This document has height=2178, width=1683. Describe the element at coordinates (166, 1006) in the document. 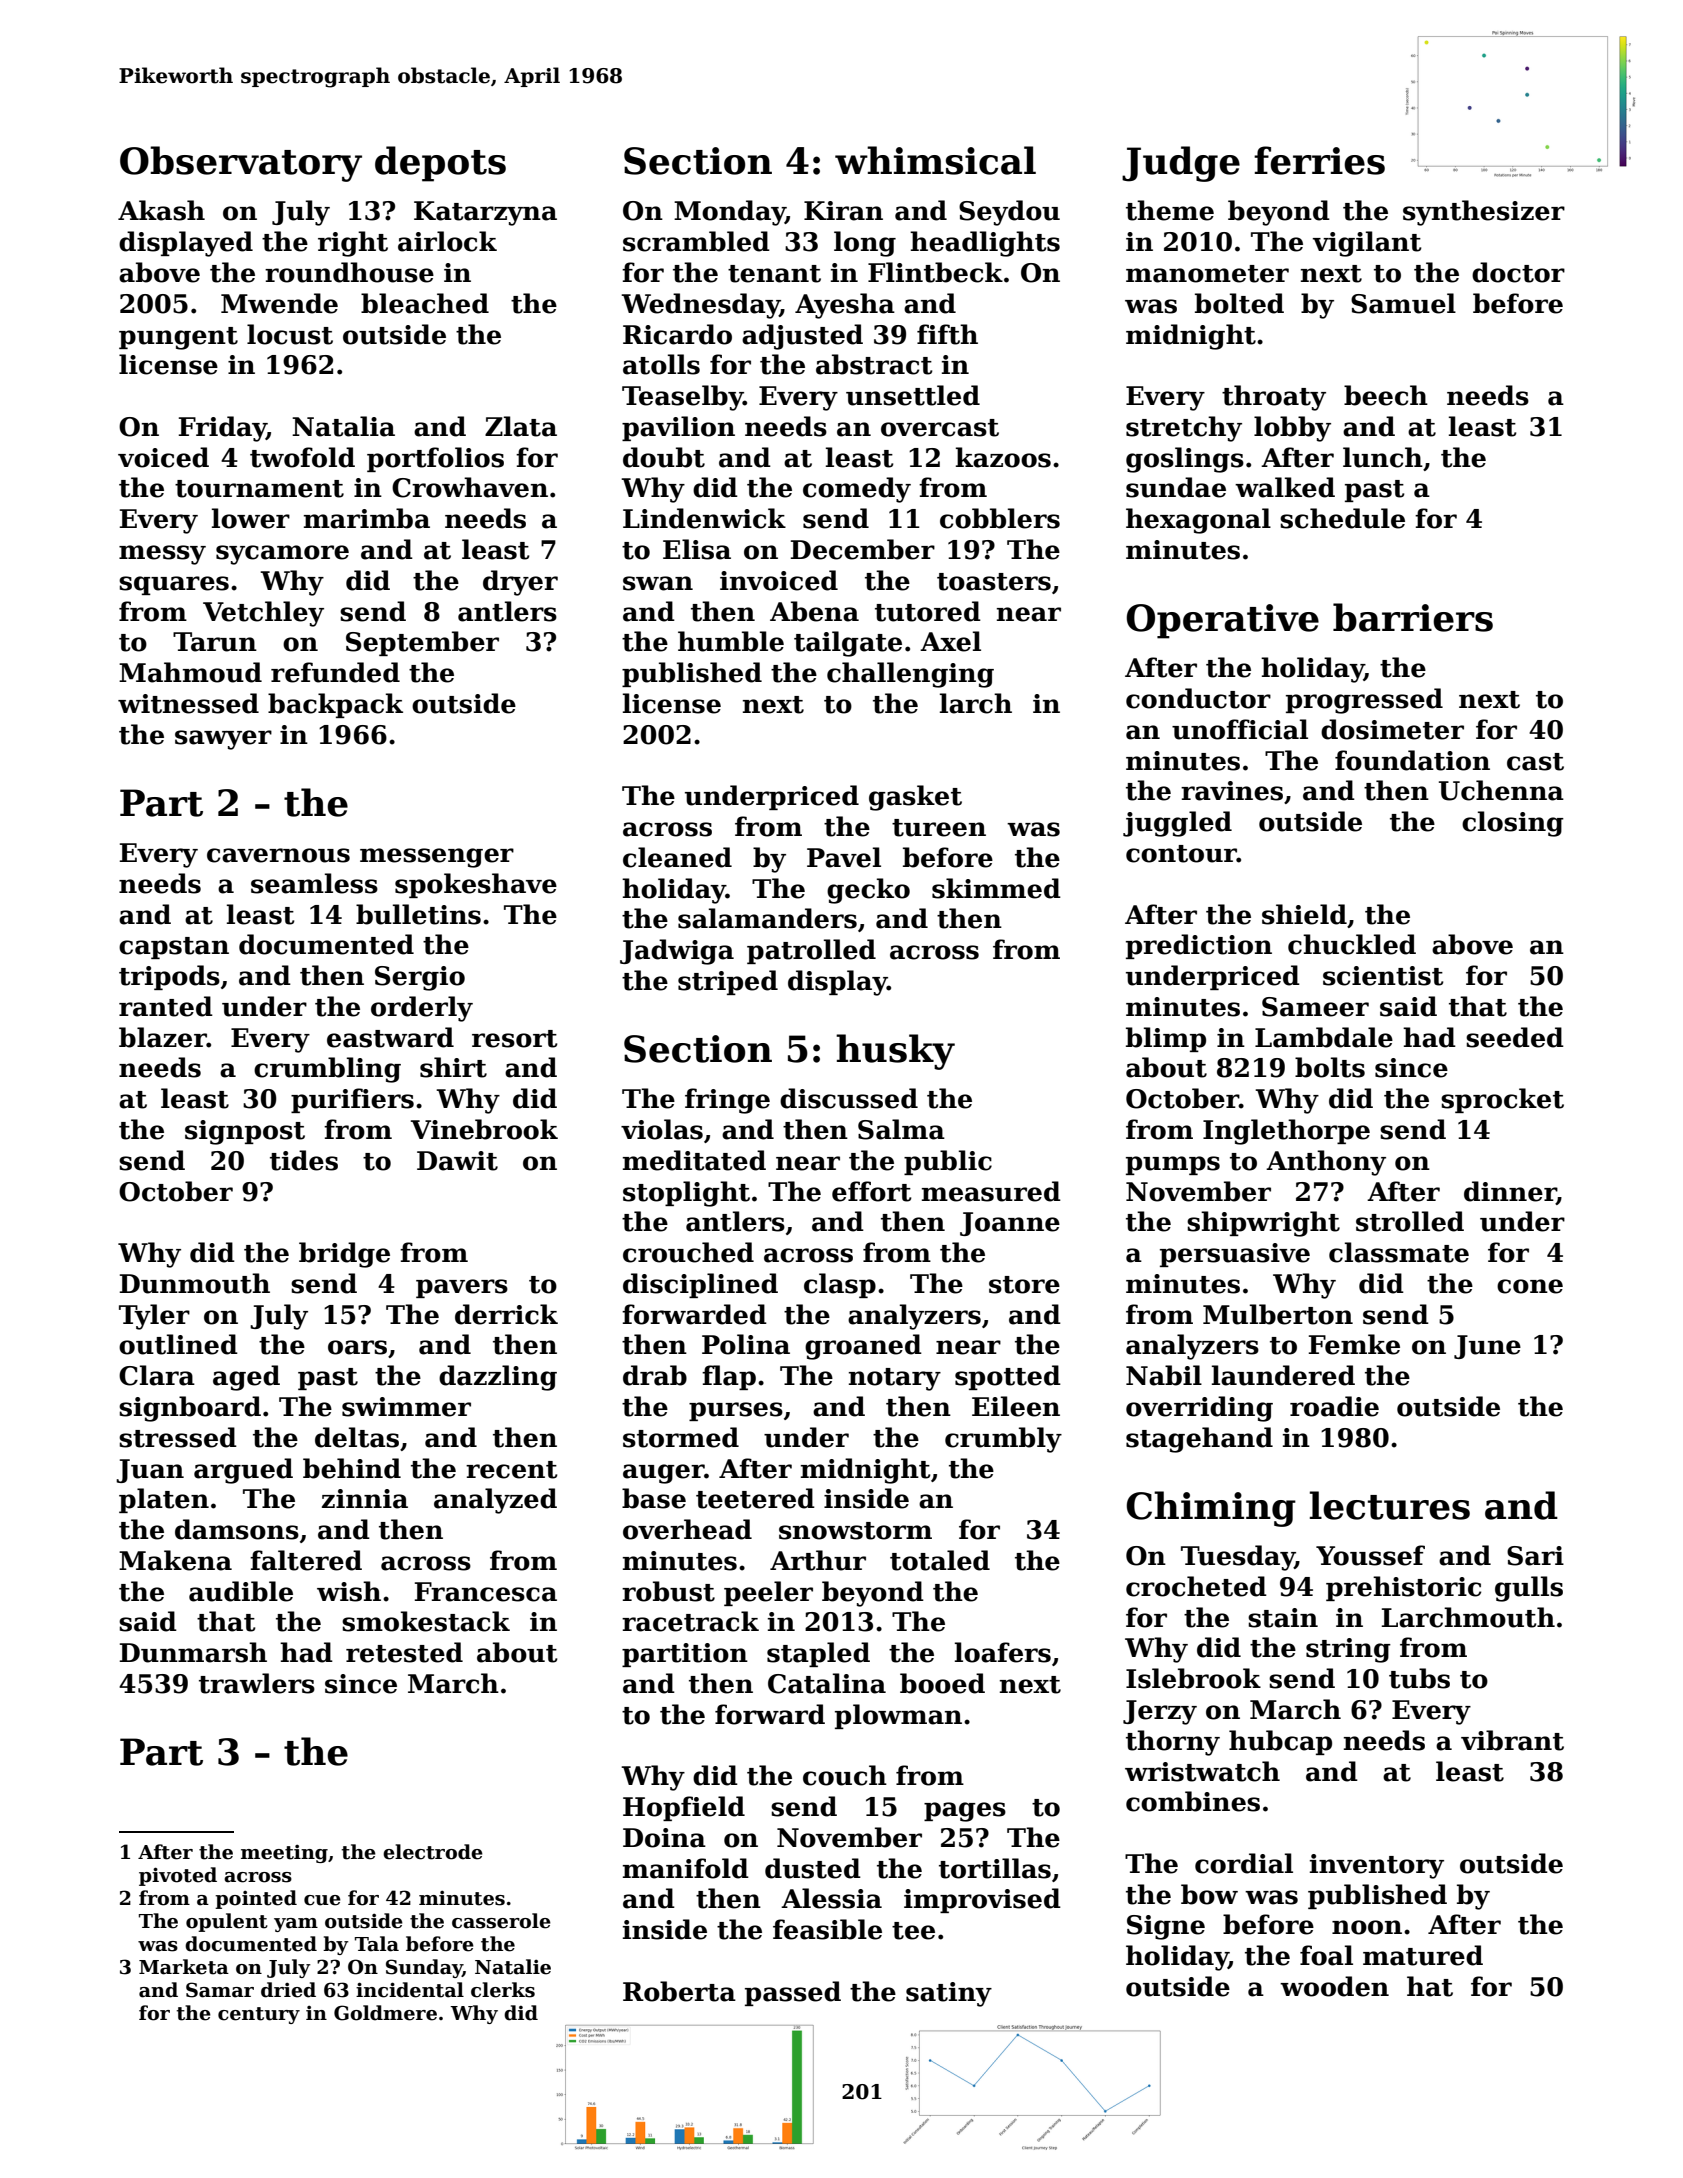

I see `ranted` at that location.
